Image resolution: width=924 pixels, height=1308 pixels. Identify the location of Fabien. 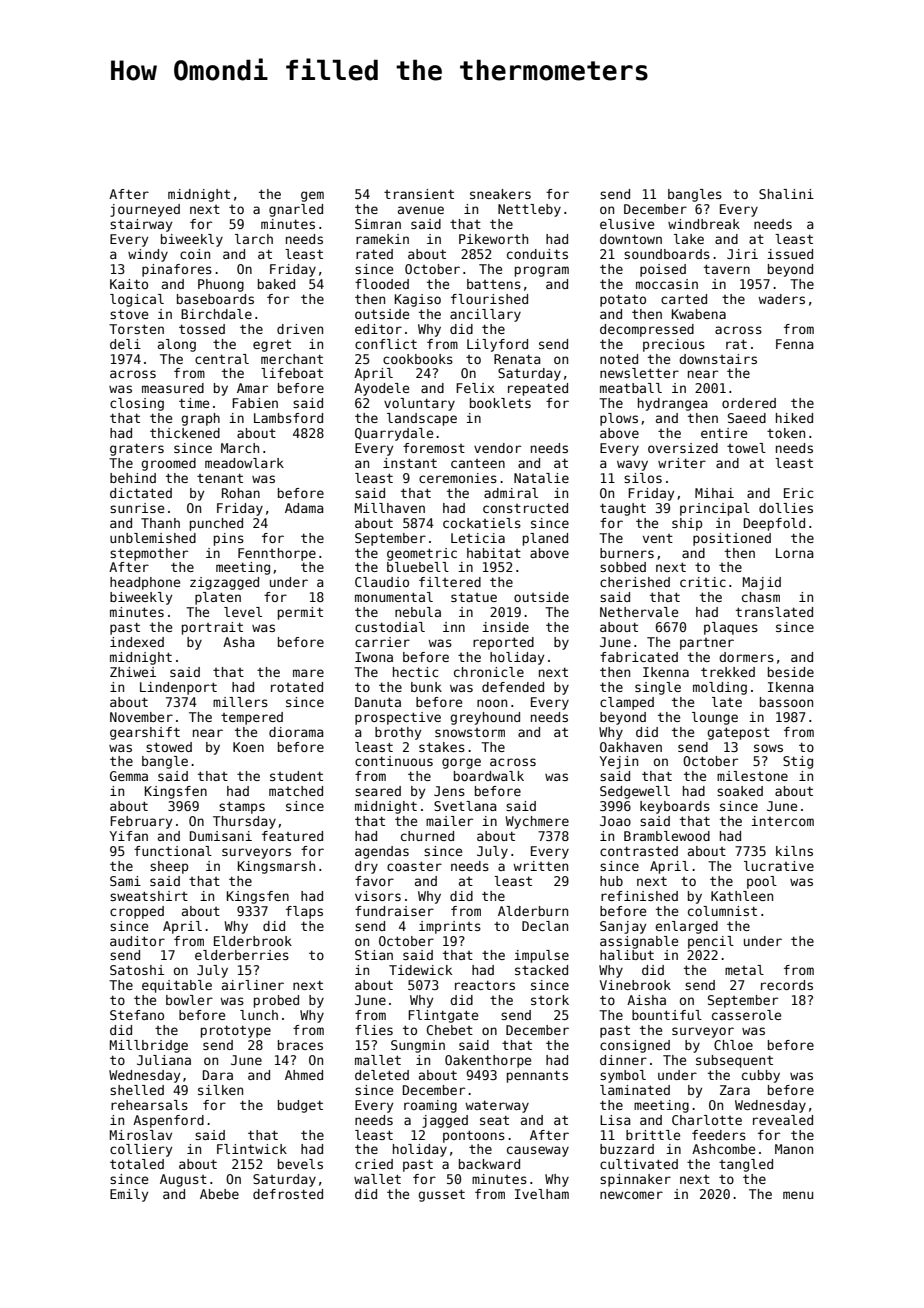
(255, 403).
